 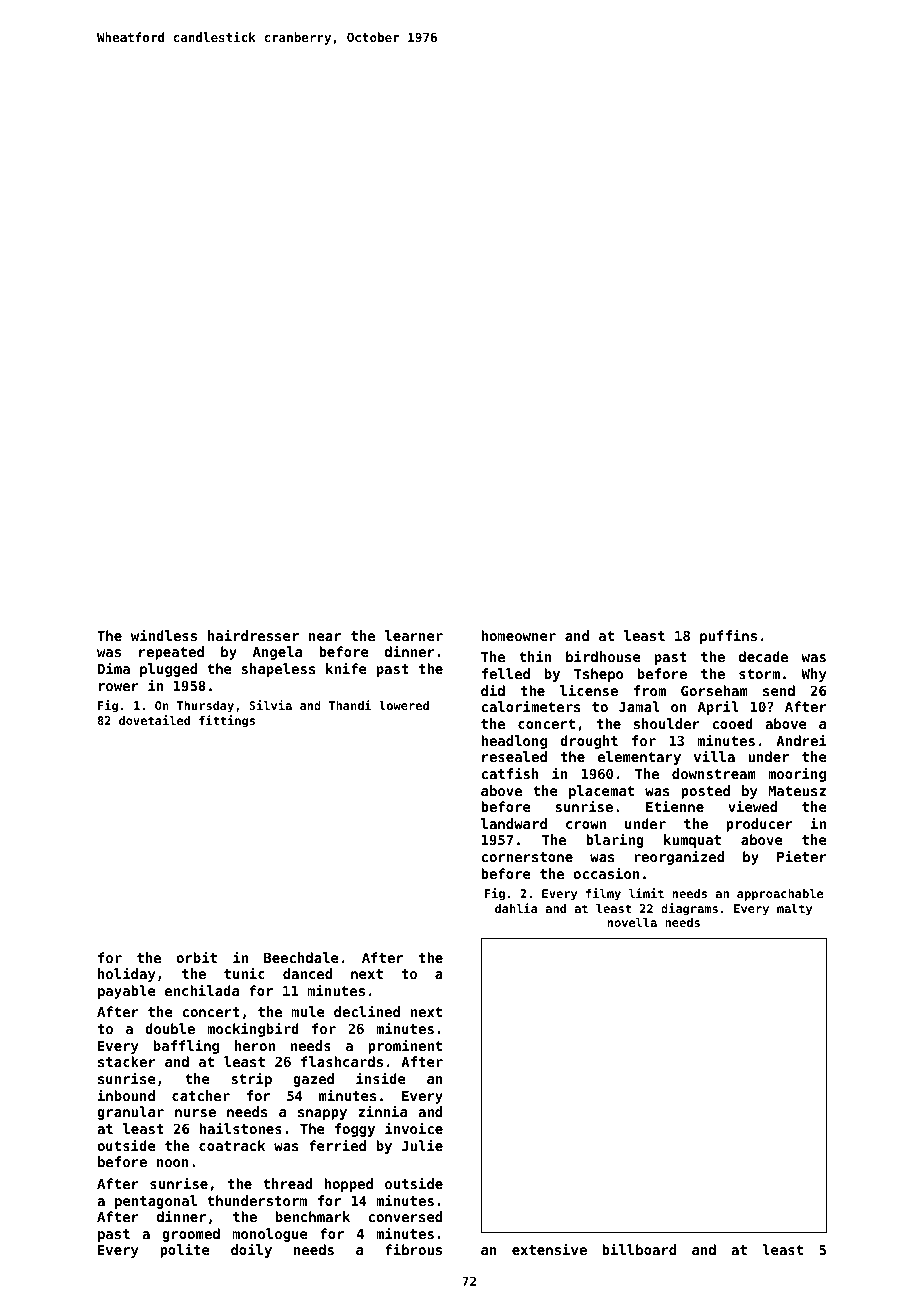 What do you see at coordinates (518, 635) in the screenshot?
I see `homeowner` at bounding box center [518, 635].
